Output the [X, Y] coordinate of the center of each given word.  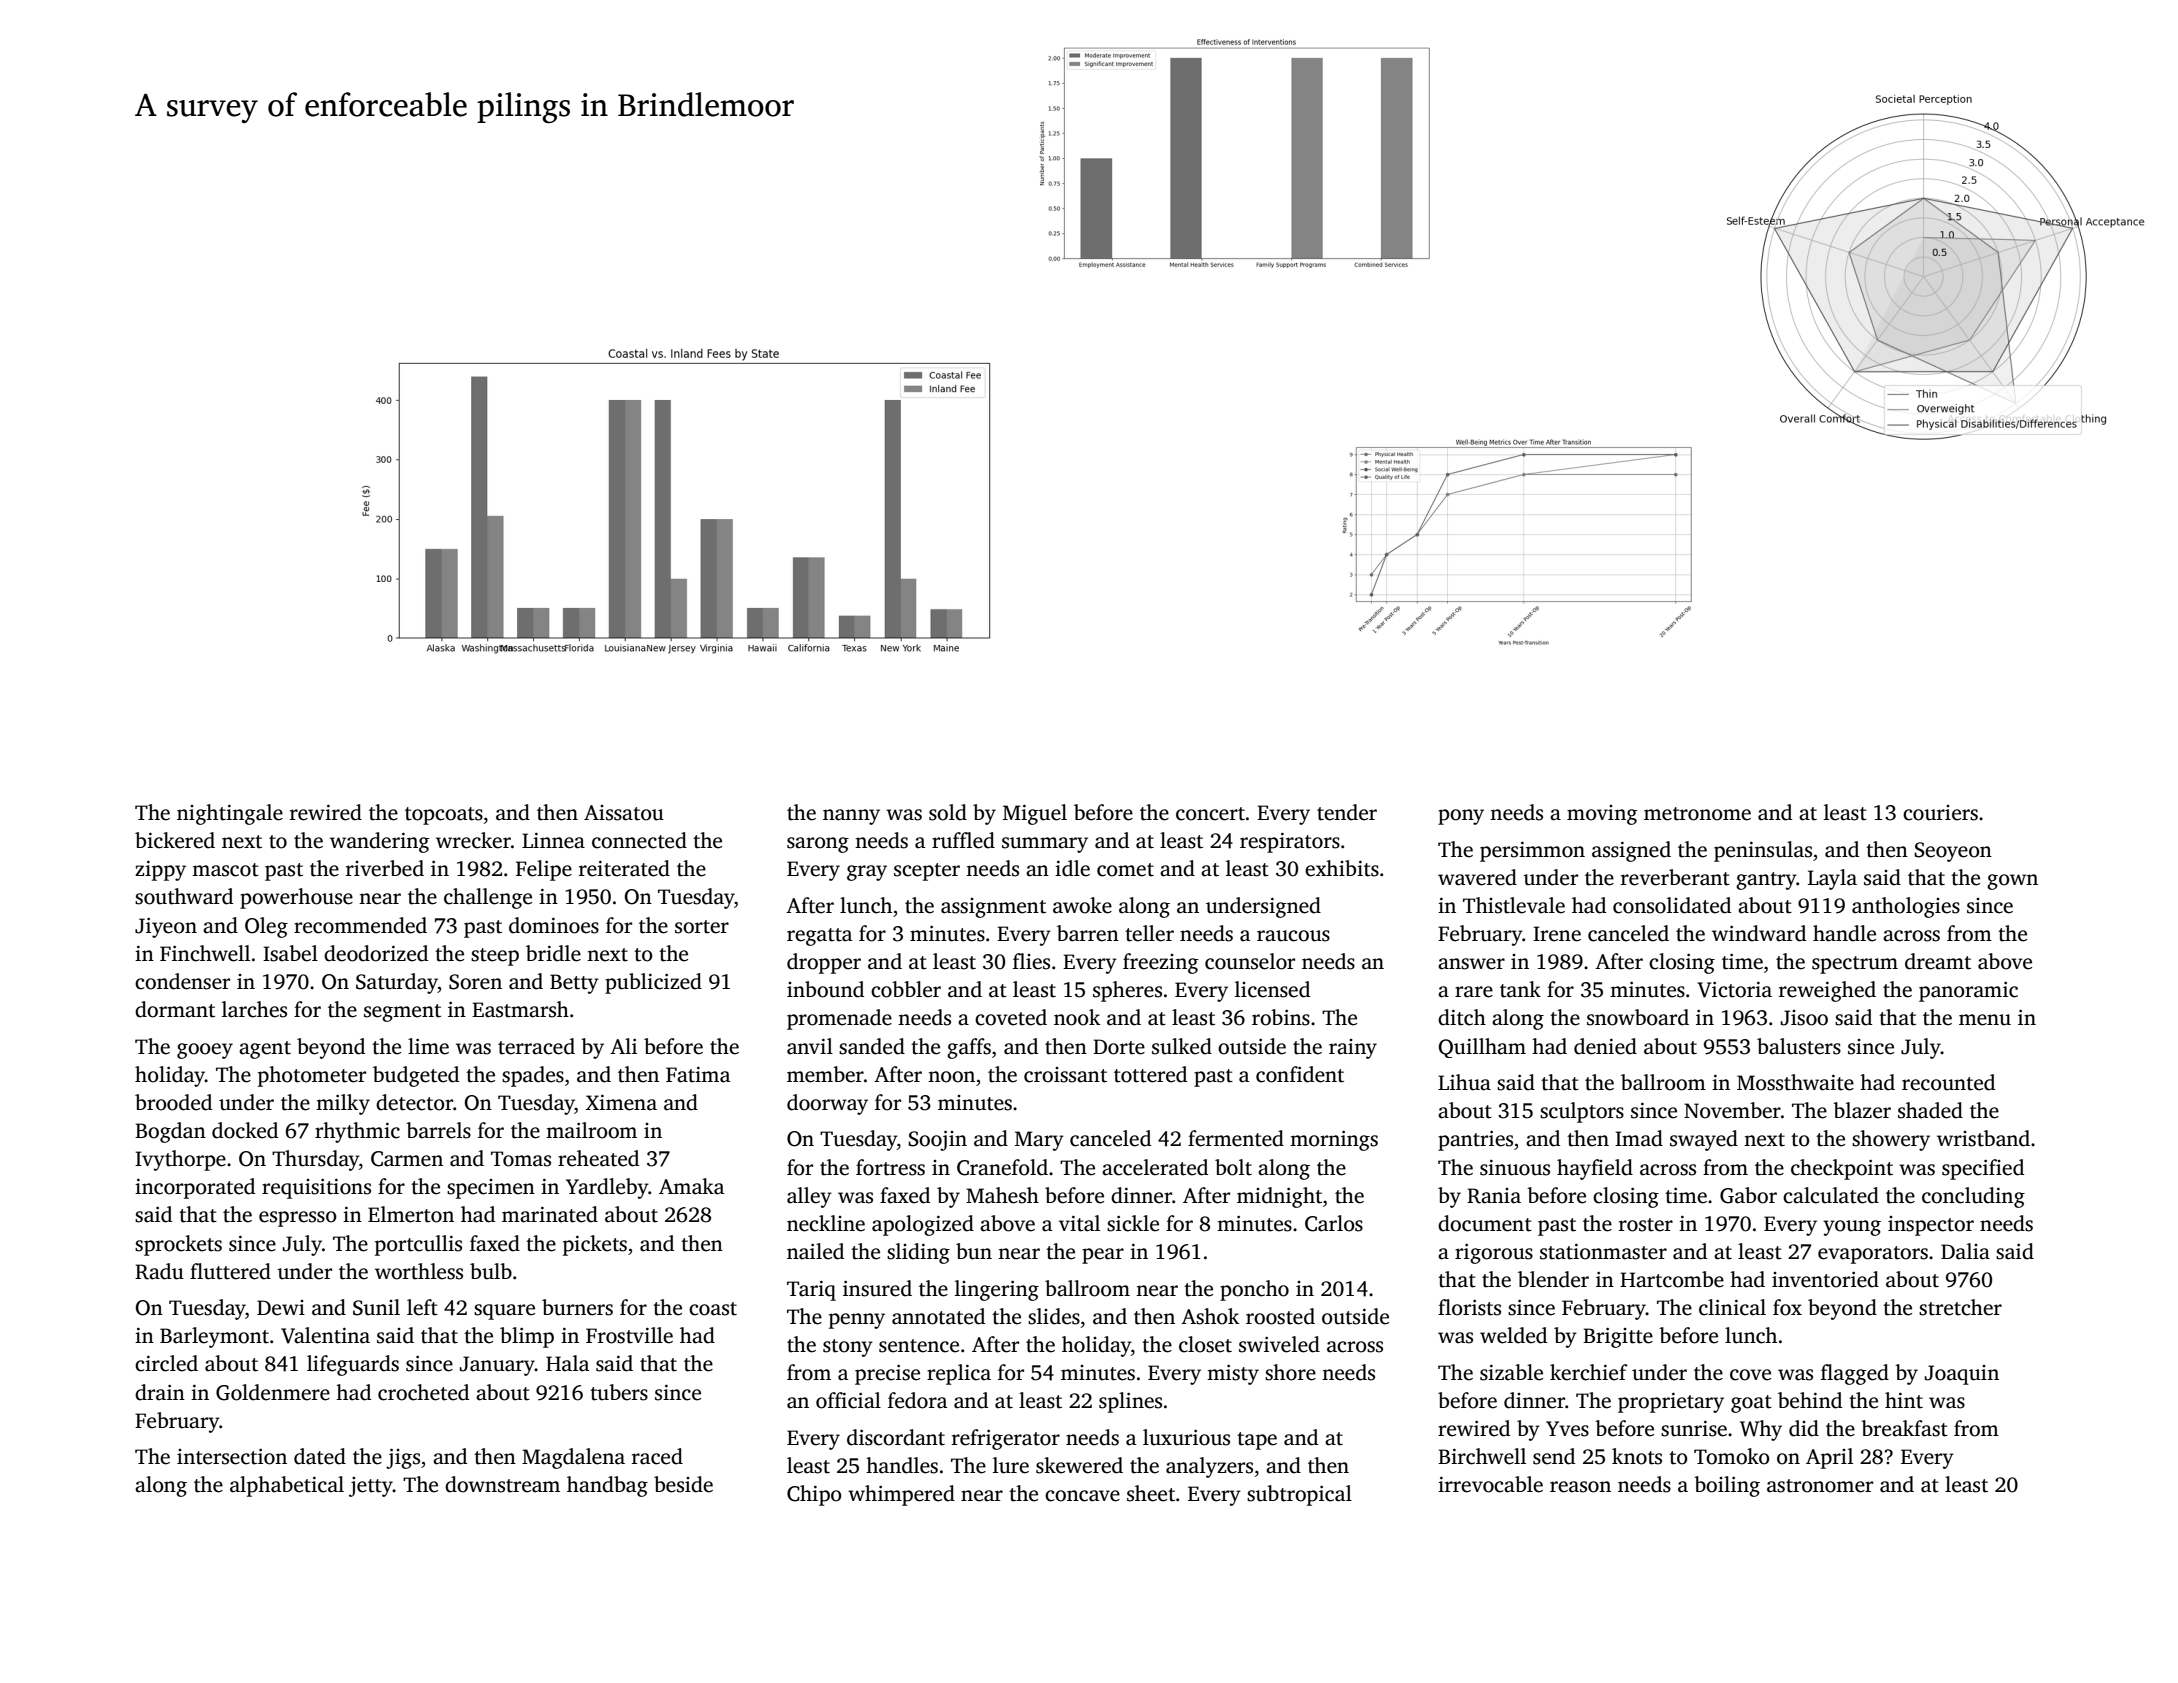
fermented [1236, 1138]
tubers [619, 1392]
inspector [1931, 1226]
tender [1347, 812]
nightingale [230, 814]
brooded [173, 1102]
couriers [1940, 813]
